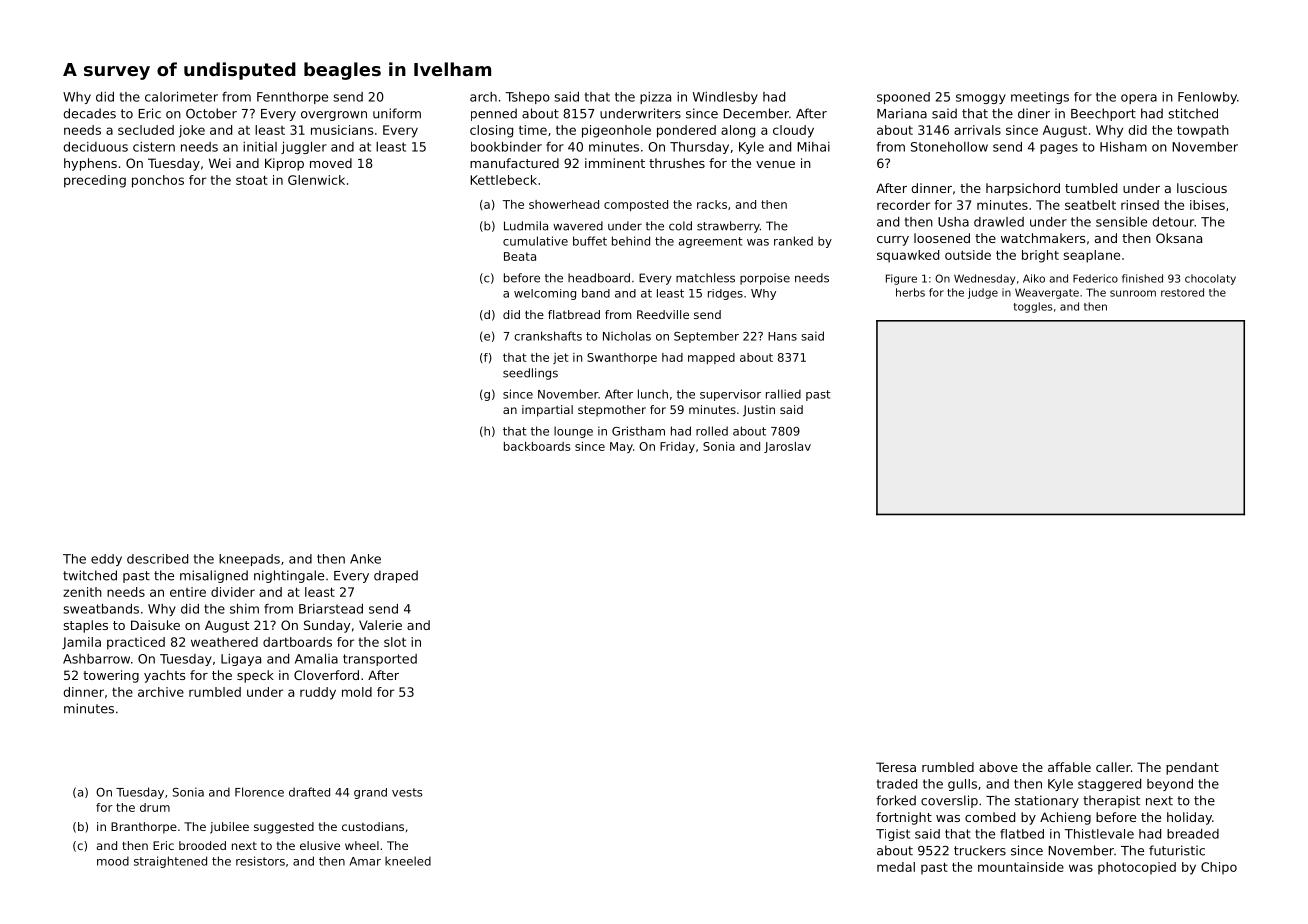 The width and height of the screenshot is (1308, 924). Describe the element at coordinates (896, 867) in the screenshot. I see `medal` at that location.
